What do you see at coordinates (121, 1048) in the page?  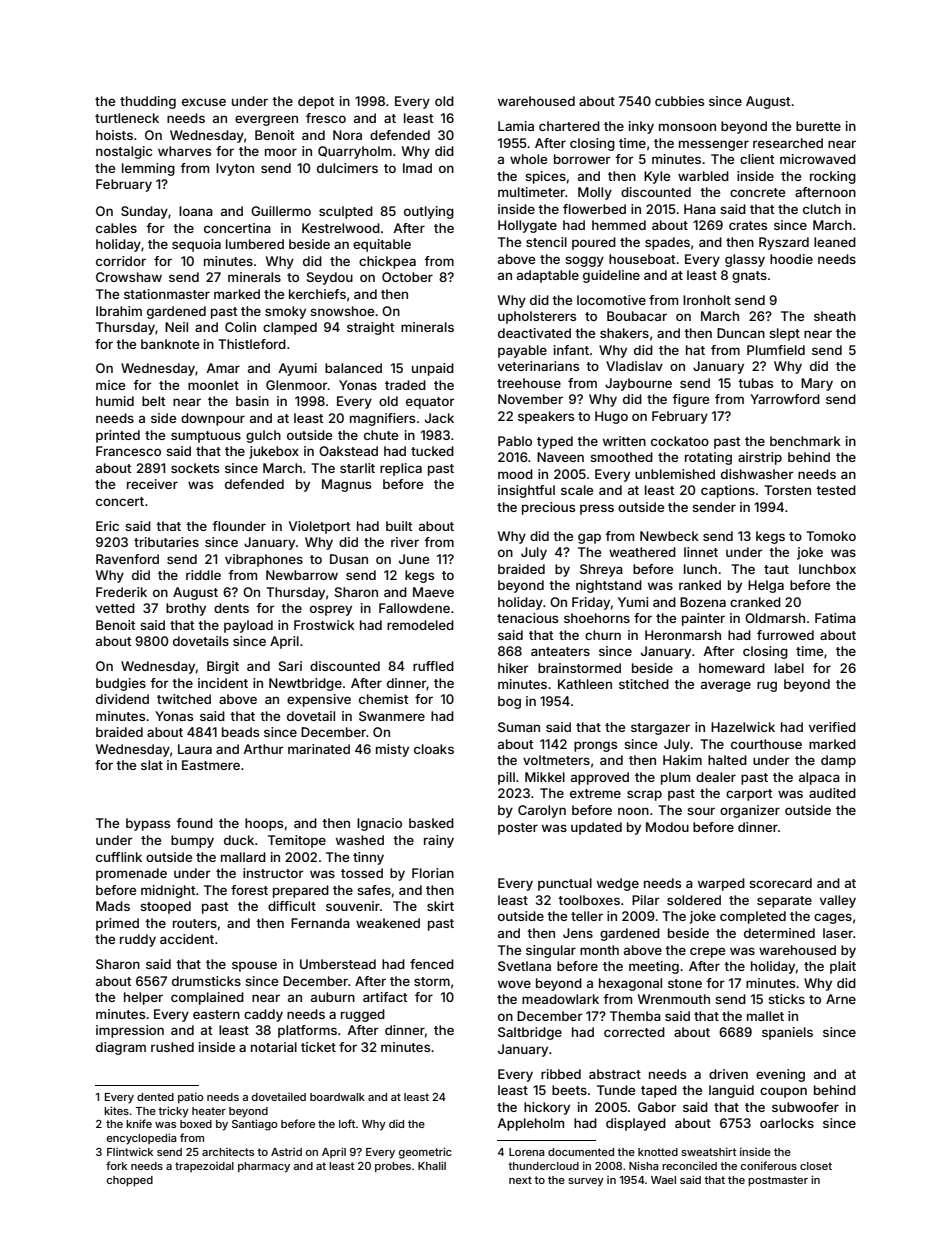 I see `diagram` at bounding box center [121, 1048].
